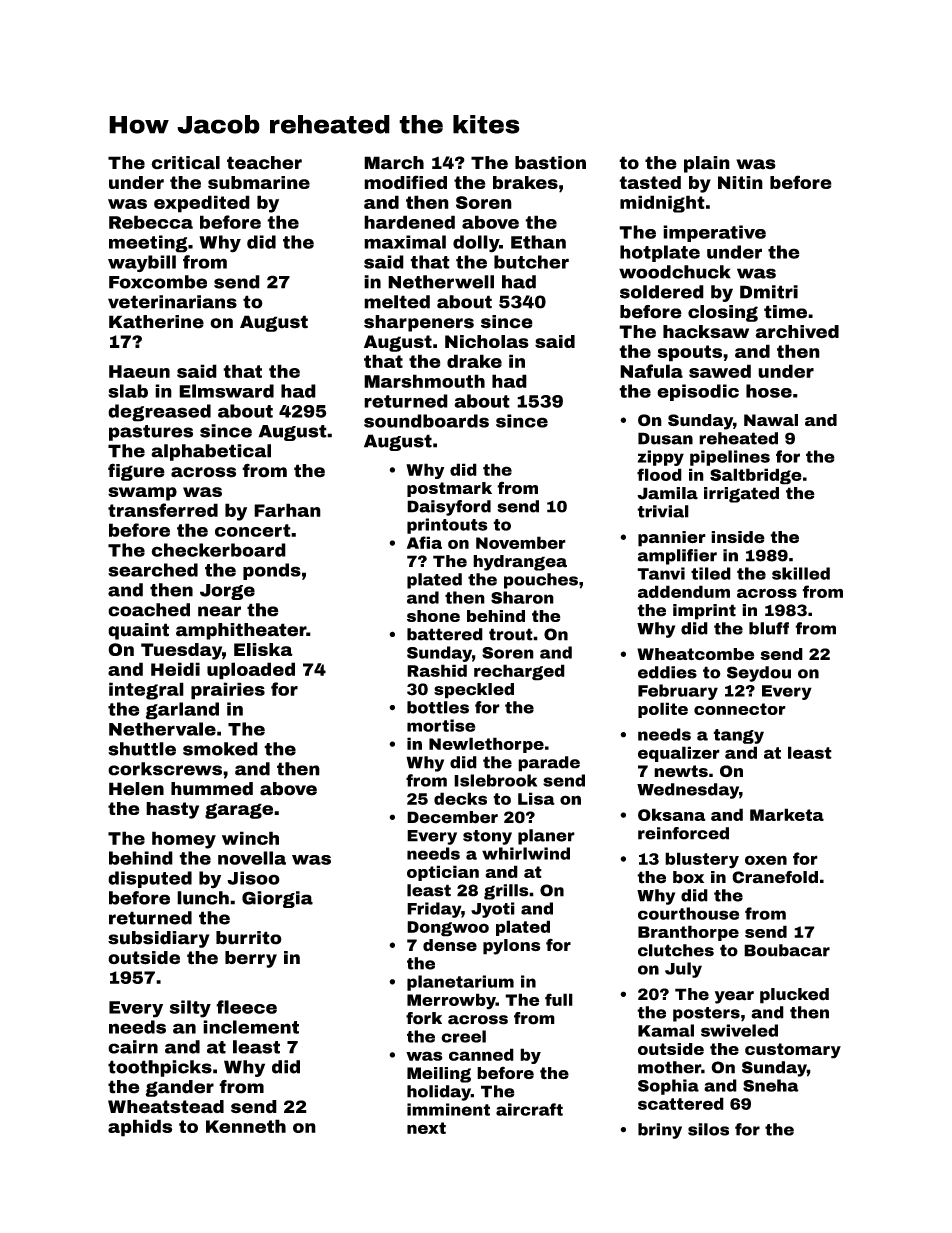  What do you see at coordinates (136, 472) in the page?
I see `figure` at bounding box center [136, 472].
